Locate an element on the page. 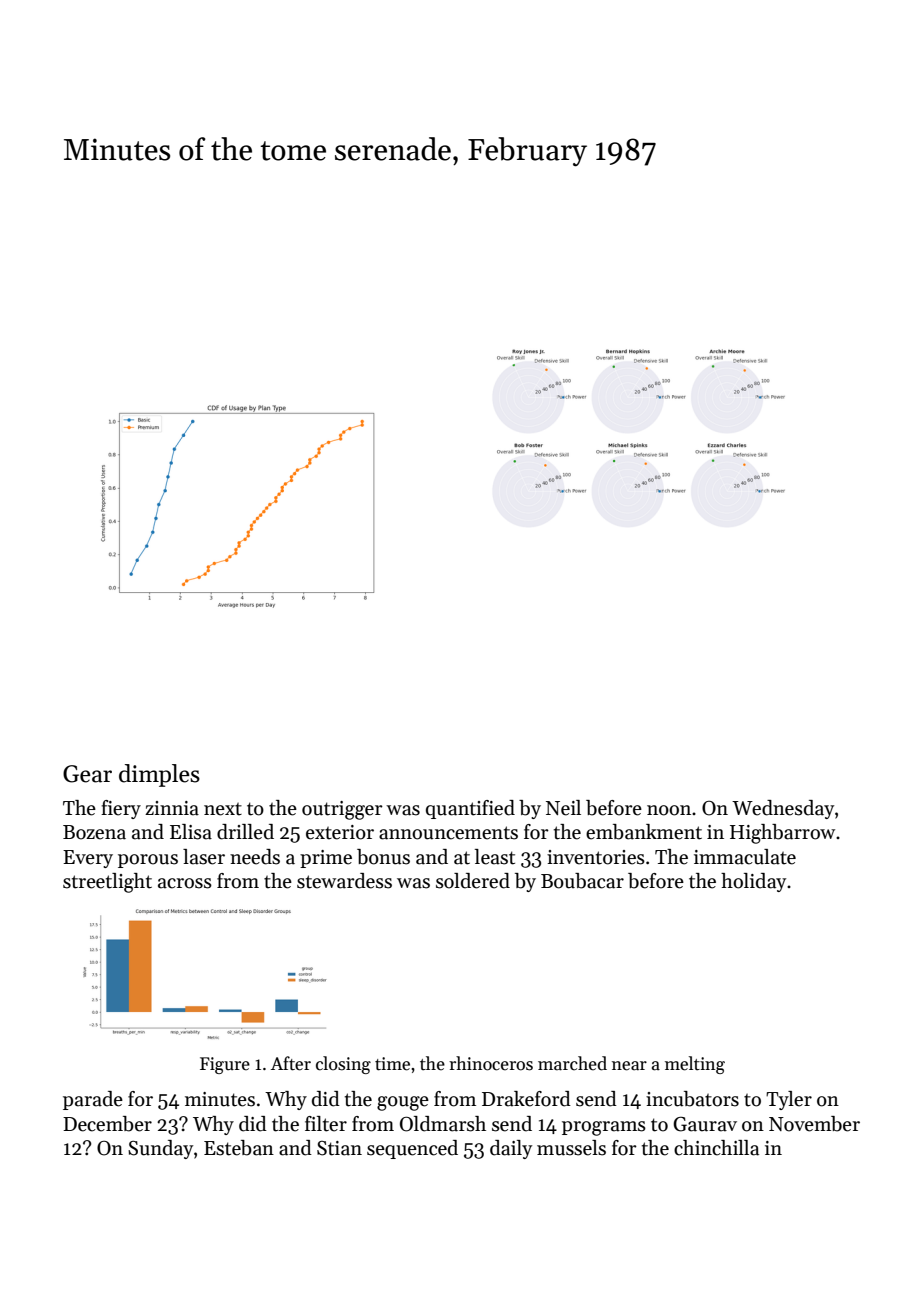 The width and height of the image is (924, 1311). noon is located at coordinates (669, 810).
